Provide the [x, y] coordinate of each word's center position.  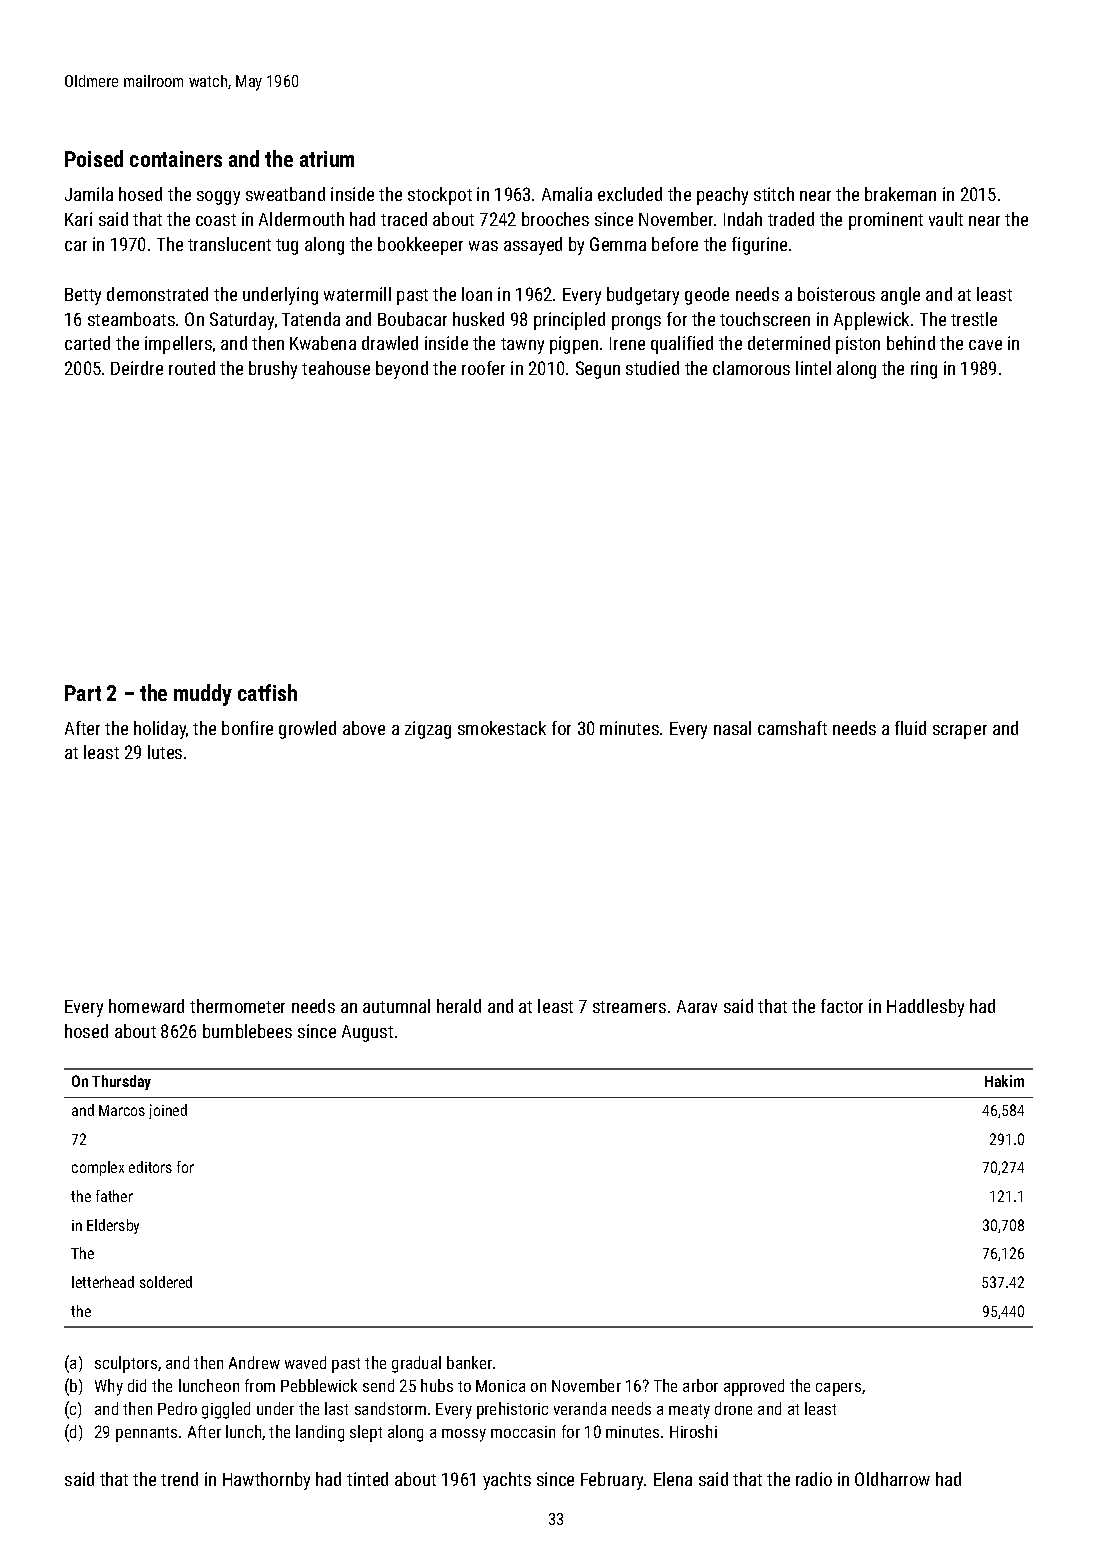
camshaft [792, 728]
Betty [83, 296]
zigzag [428, 730]
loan [477, 294]
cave [985, 345]
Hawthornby [266, 1481]
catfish [267, 692]
